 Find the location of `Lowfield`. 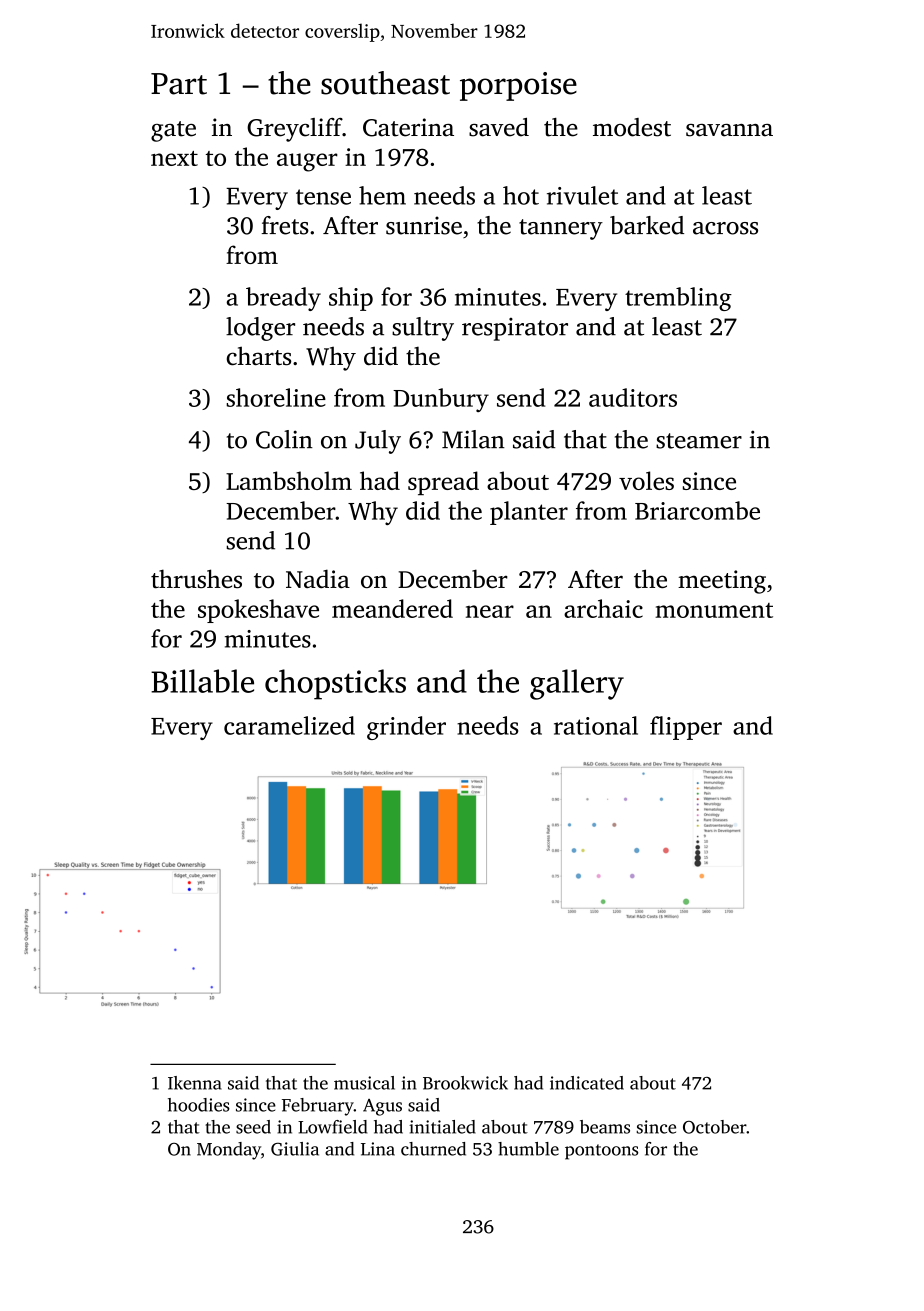

Lowfield is located at coordinates (332, 1127).
